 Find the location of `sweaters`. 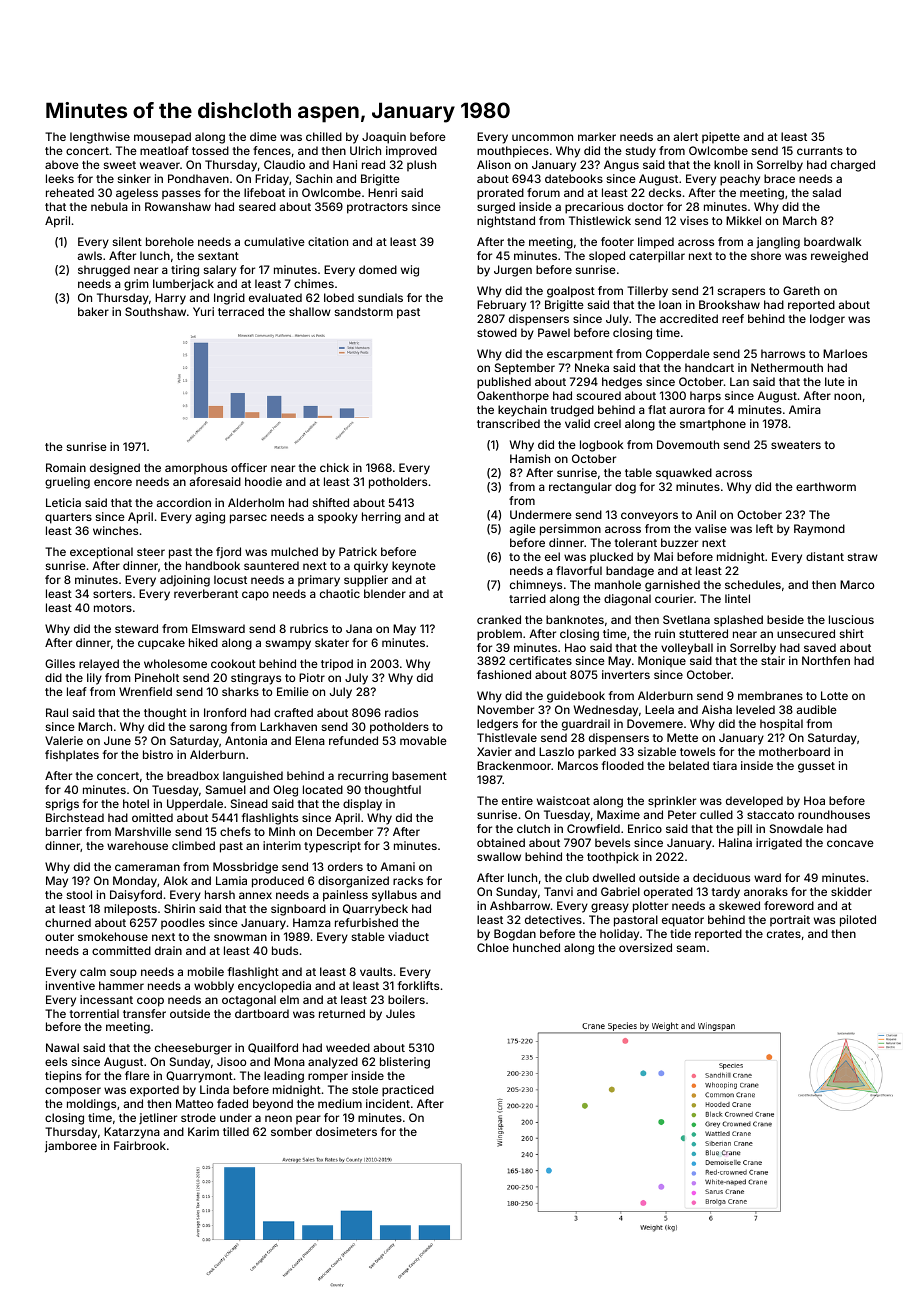

sweaters is located at coordinates (796, 445).
